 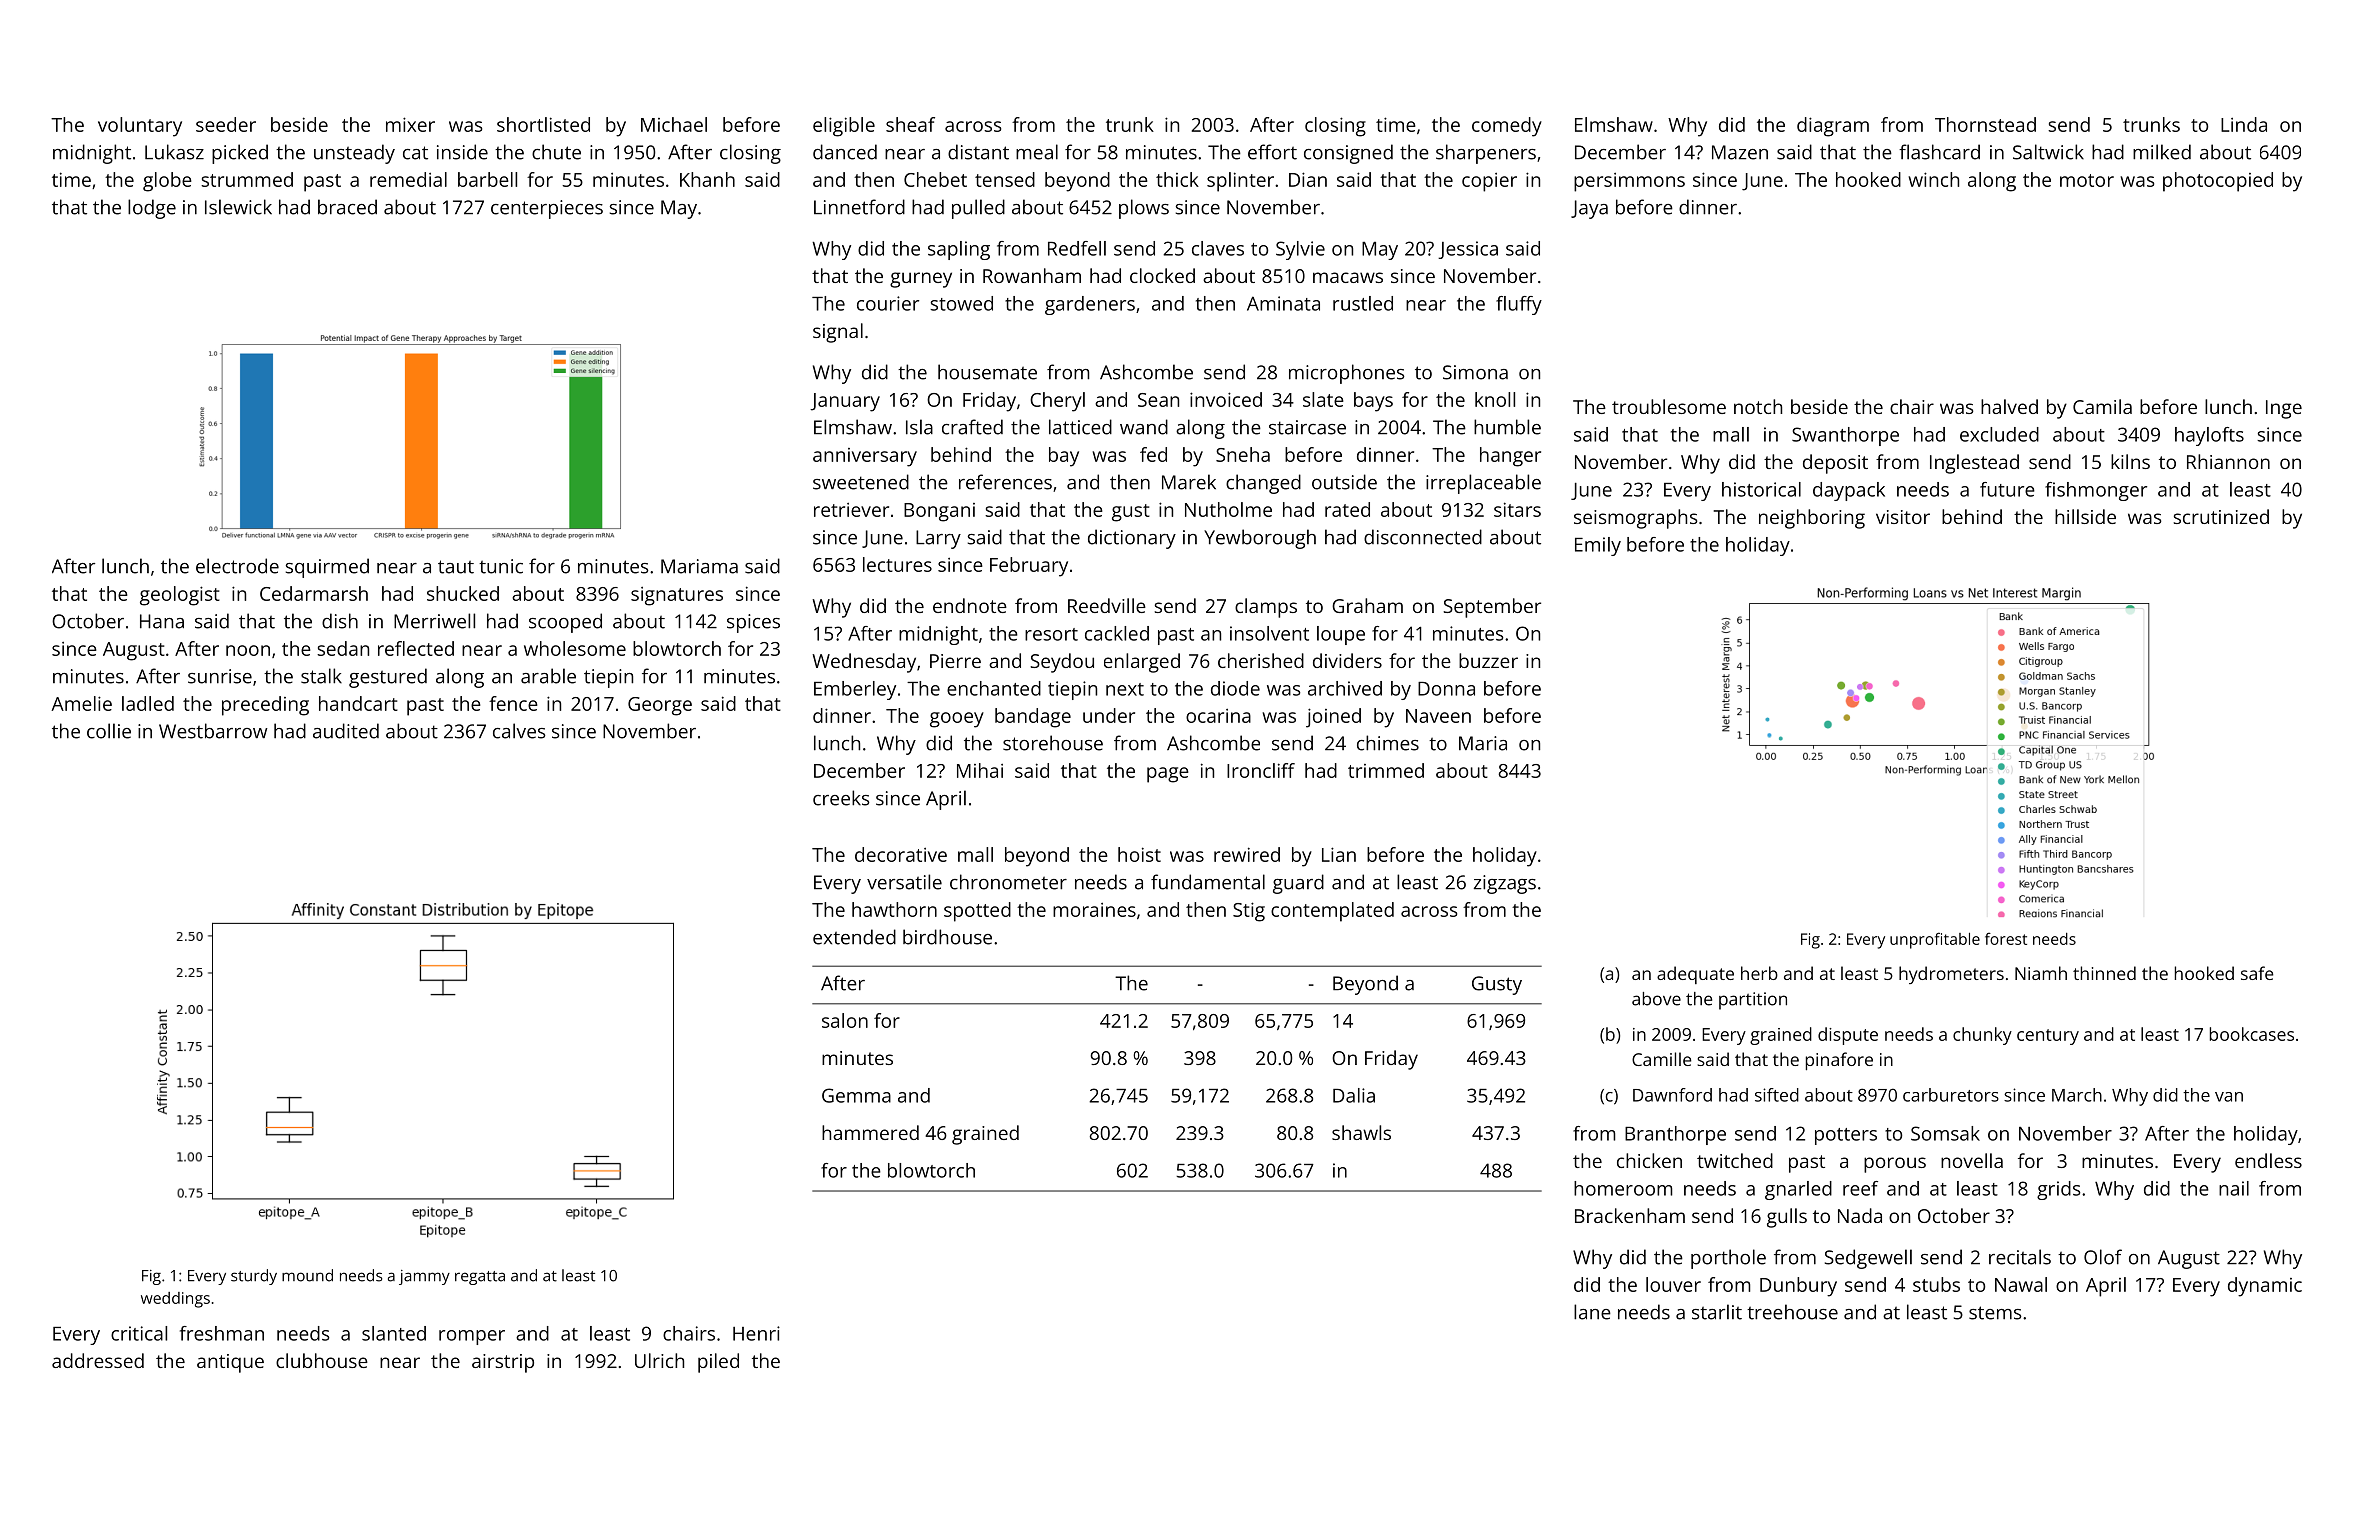 What do you see at coordinates (1158, 400) in the screenshot?
I see `Sean` at bounding box center [1158, 400].
